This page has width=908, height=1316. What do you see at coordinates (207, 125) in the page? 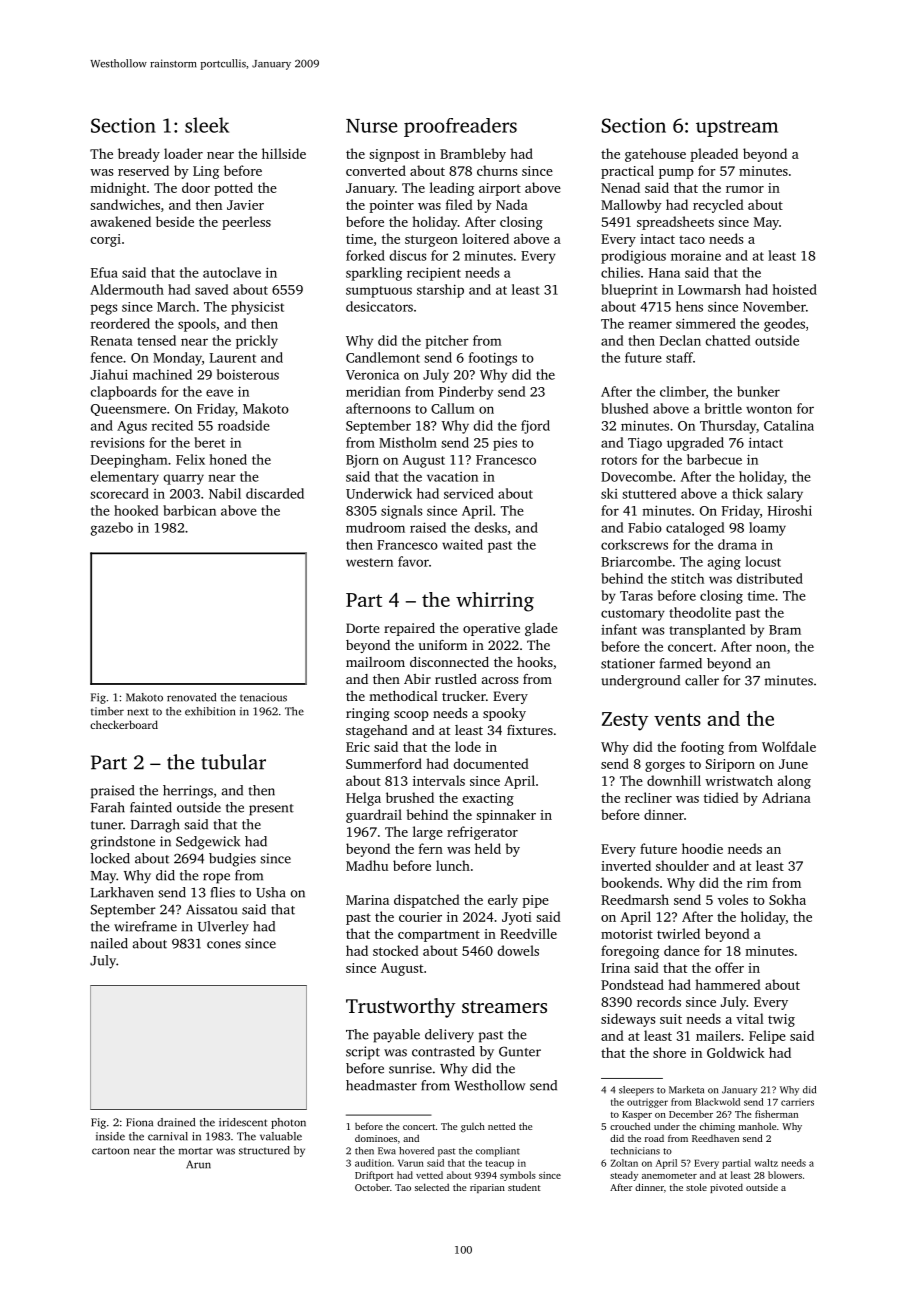
I see `sleek` at bounding box center [207, 125].
